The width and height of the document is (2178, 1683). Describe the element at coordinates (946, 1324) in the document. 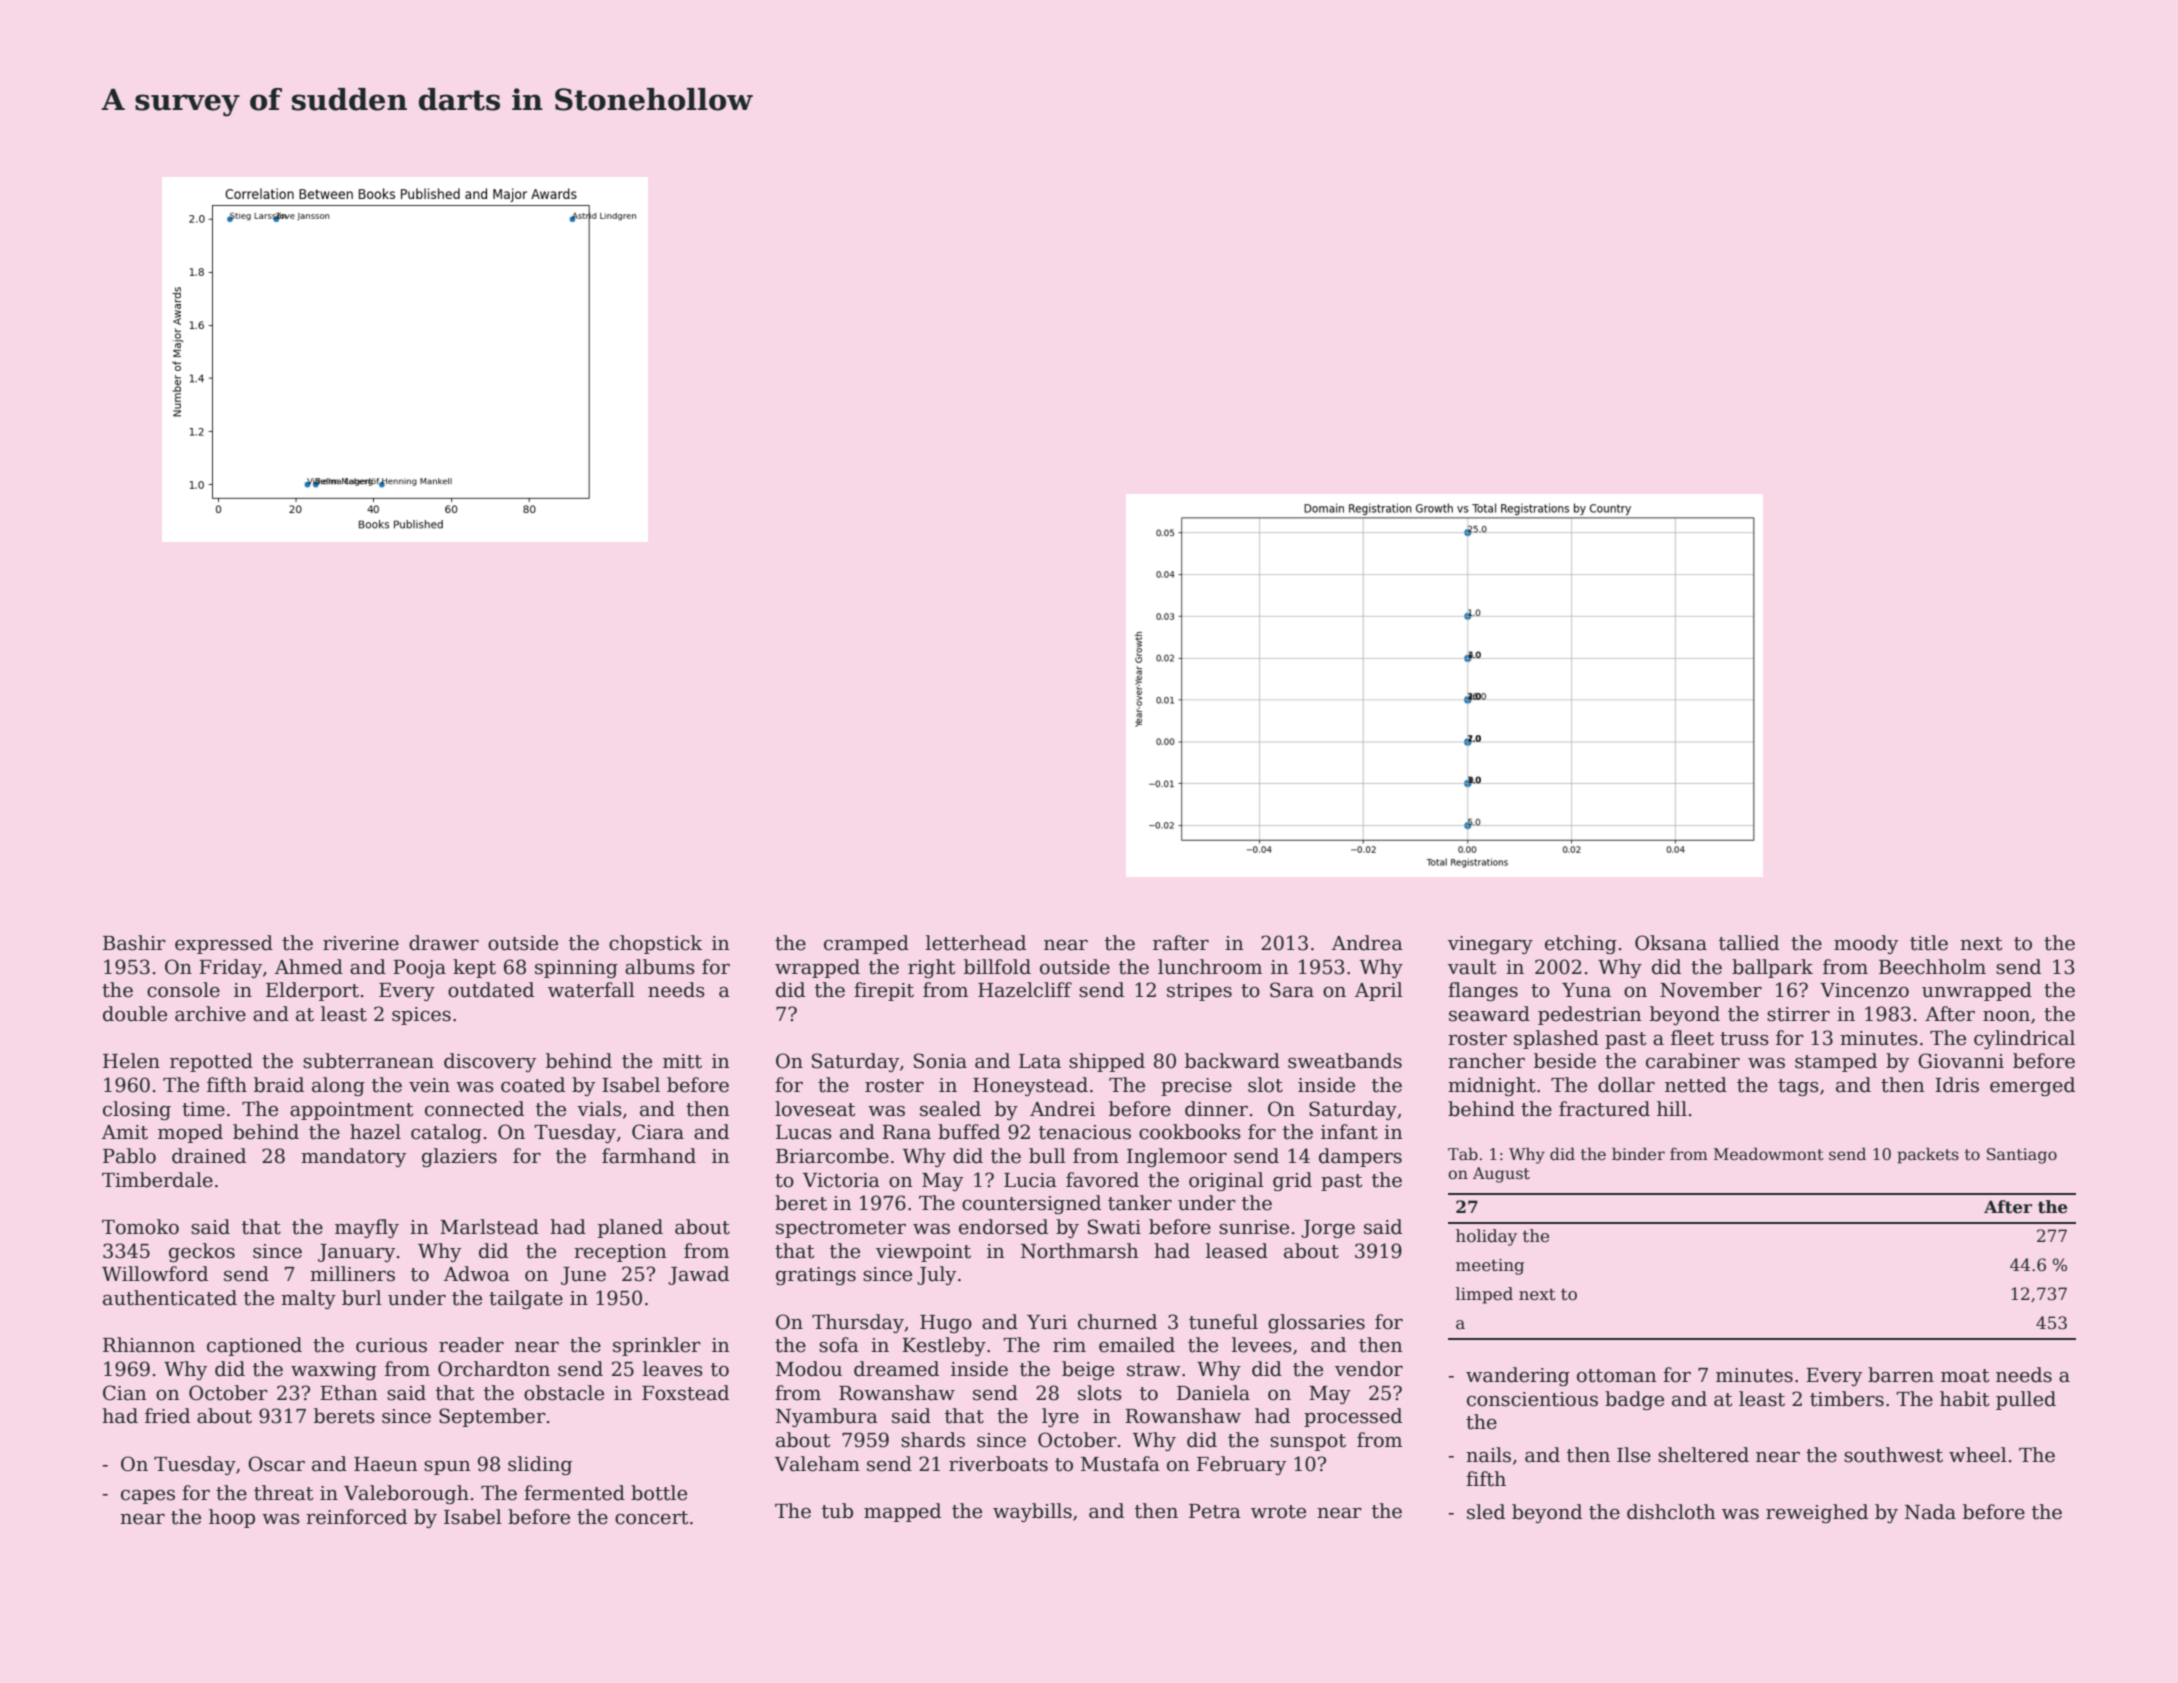

I see `Hugo` at that location.
